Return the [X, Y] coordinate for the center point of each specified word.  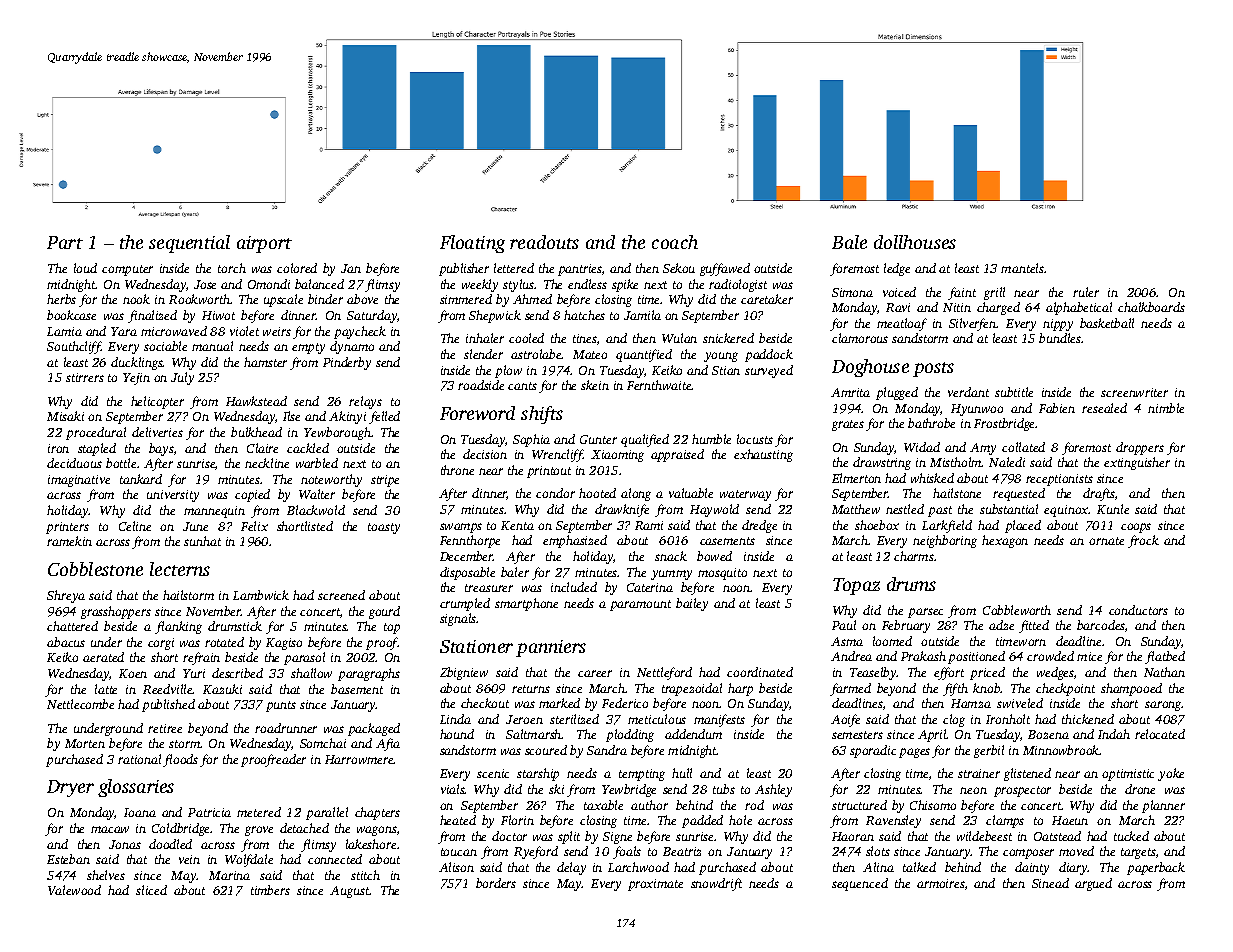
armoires [941, 883]
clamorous [860, 338]
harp [740, 689]
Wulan [679, 338]
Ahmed [532, 299]
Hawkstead [256, 401]
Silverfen [973, 324]
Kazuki [222, 689]
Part [65, 242]
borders [496, 883]
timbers [270, 890]
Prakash [923, 656]
